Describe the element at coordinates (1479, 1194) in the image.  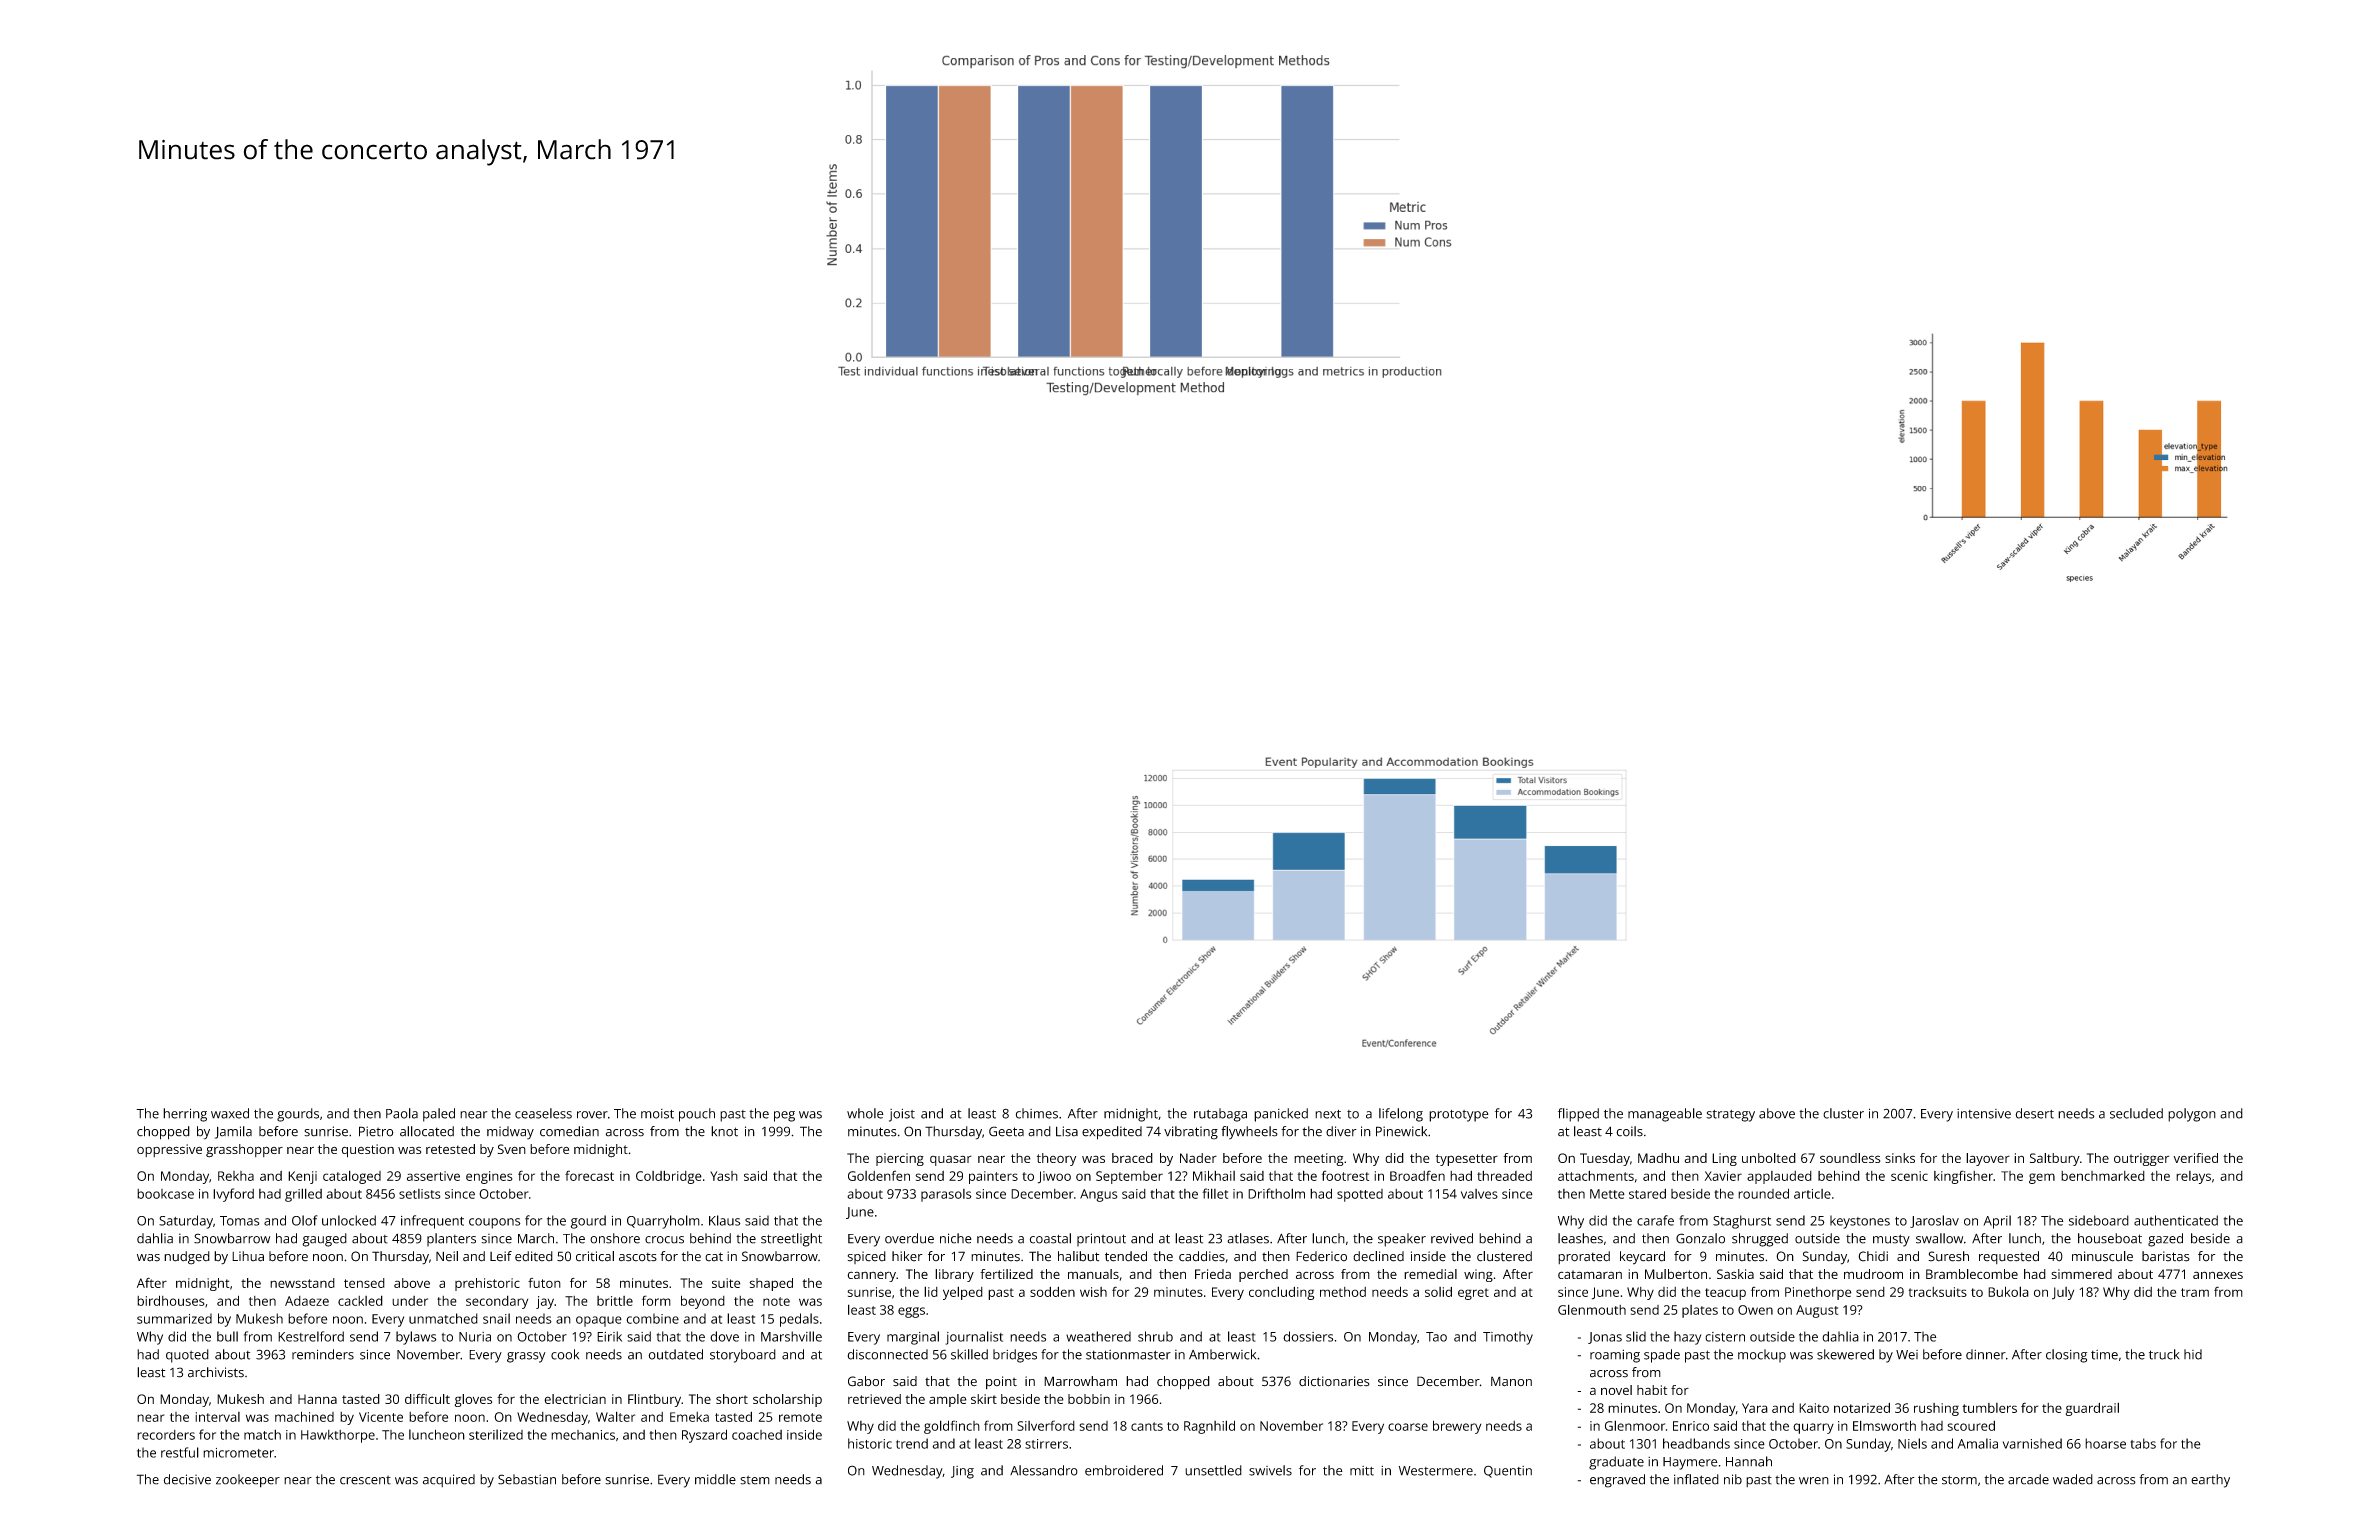
I see `valves` at that location.
